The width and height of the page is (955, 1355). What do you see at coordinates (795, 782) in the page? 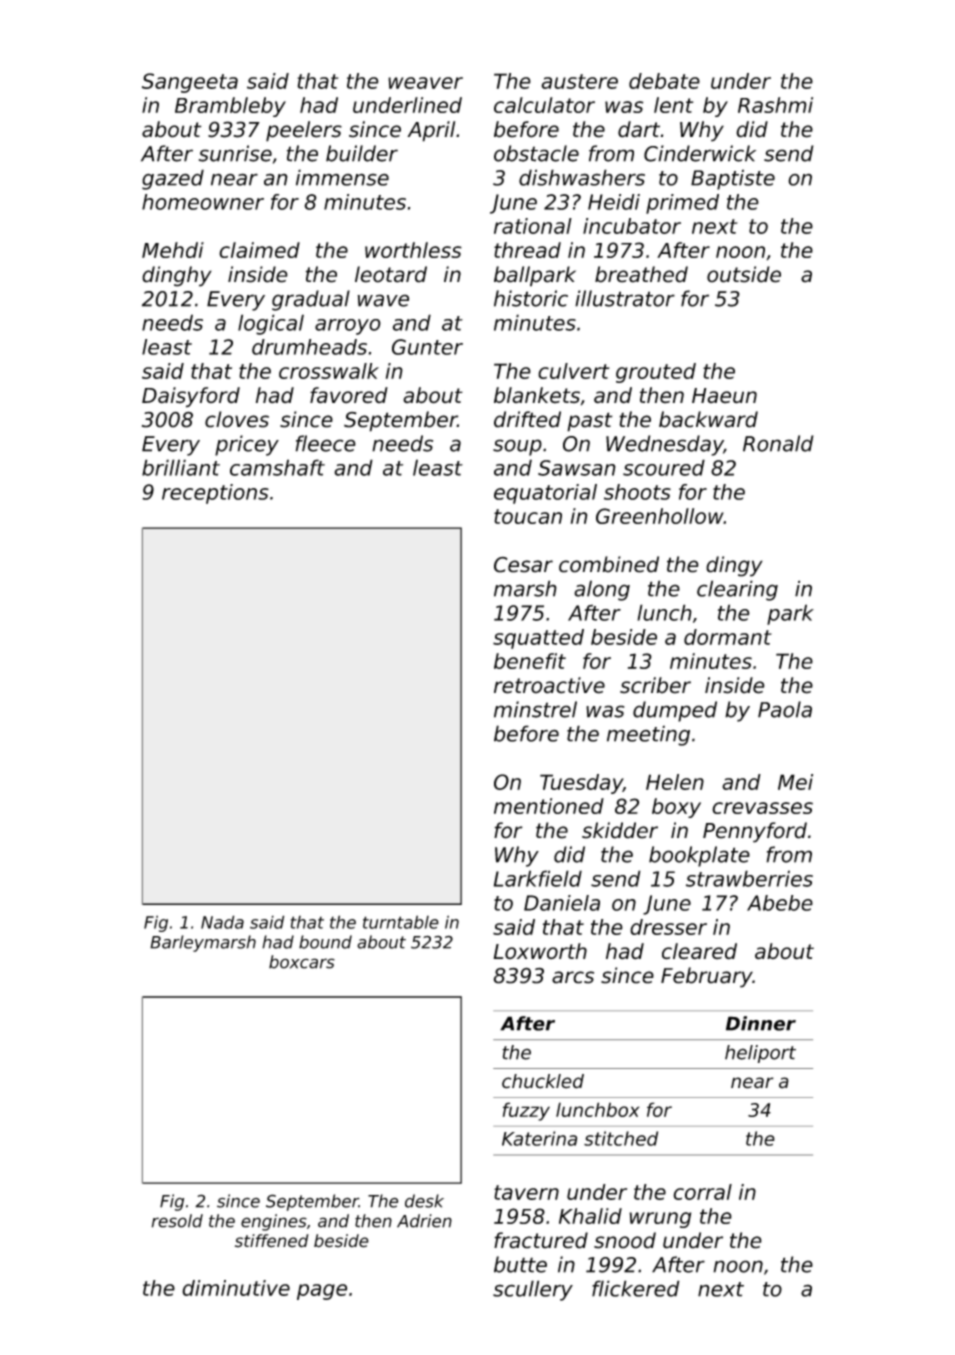
I see `Mei` at bounding box center [795, 782].
